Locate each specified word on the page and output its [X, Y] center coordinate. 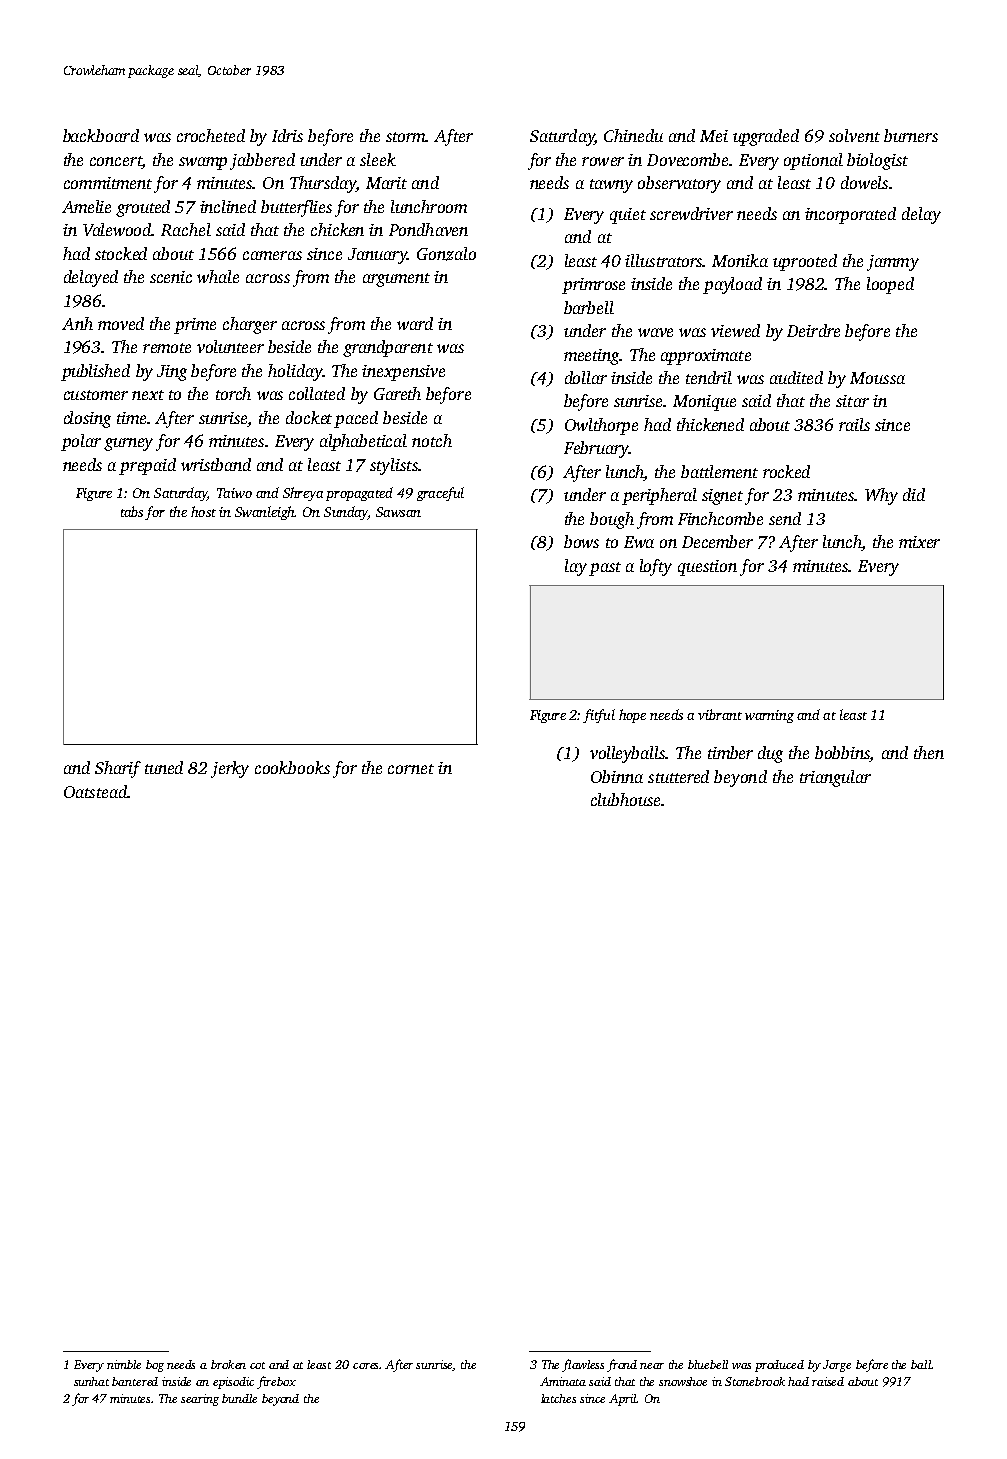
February [596, 449]
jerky [230, 769]
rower [603, 161]
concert [116, 162]
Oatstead [95, 791]
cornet [411, 769]
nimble [124, 1364]
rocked [786, 471]
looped [890, 285]
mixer [919, 542]
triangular [835, 778]
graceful [440, 494]
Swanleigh [264, 513]
